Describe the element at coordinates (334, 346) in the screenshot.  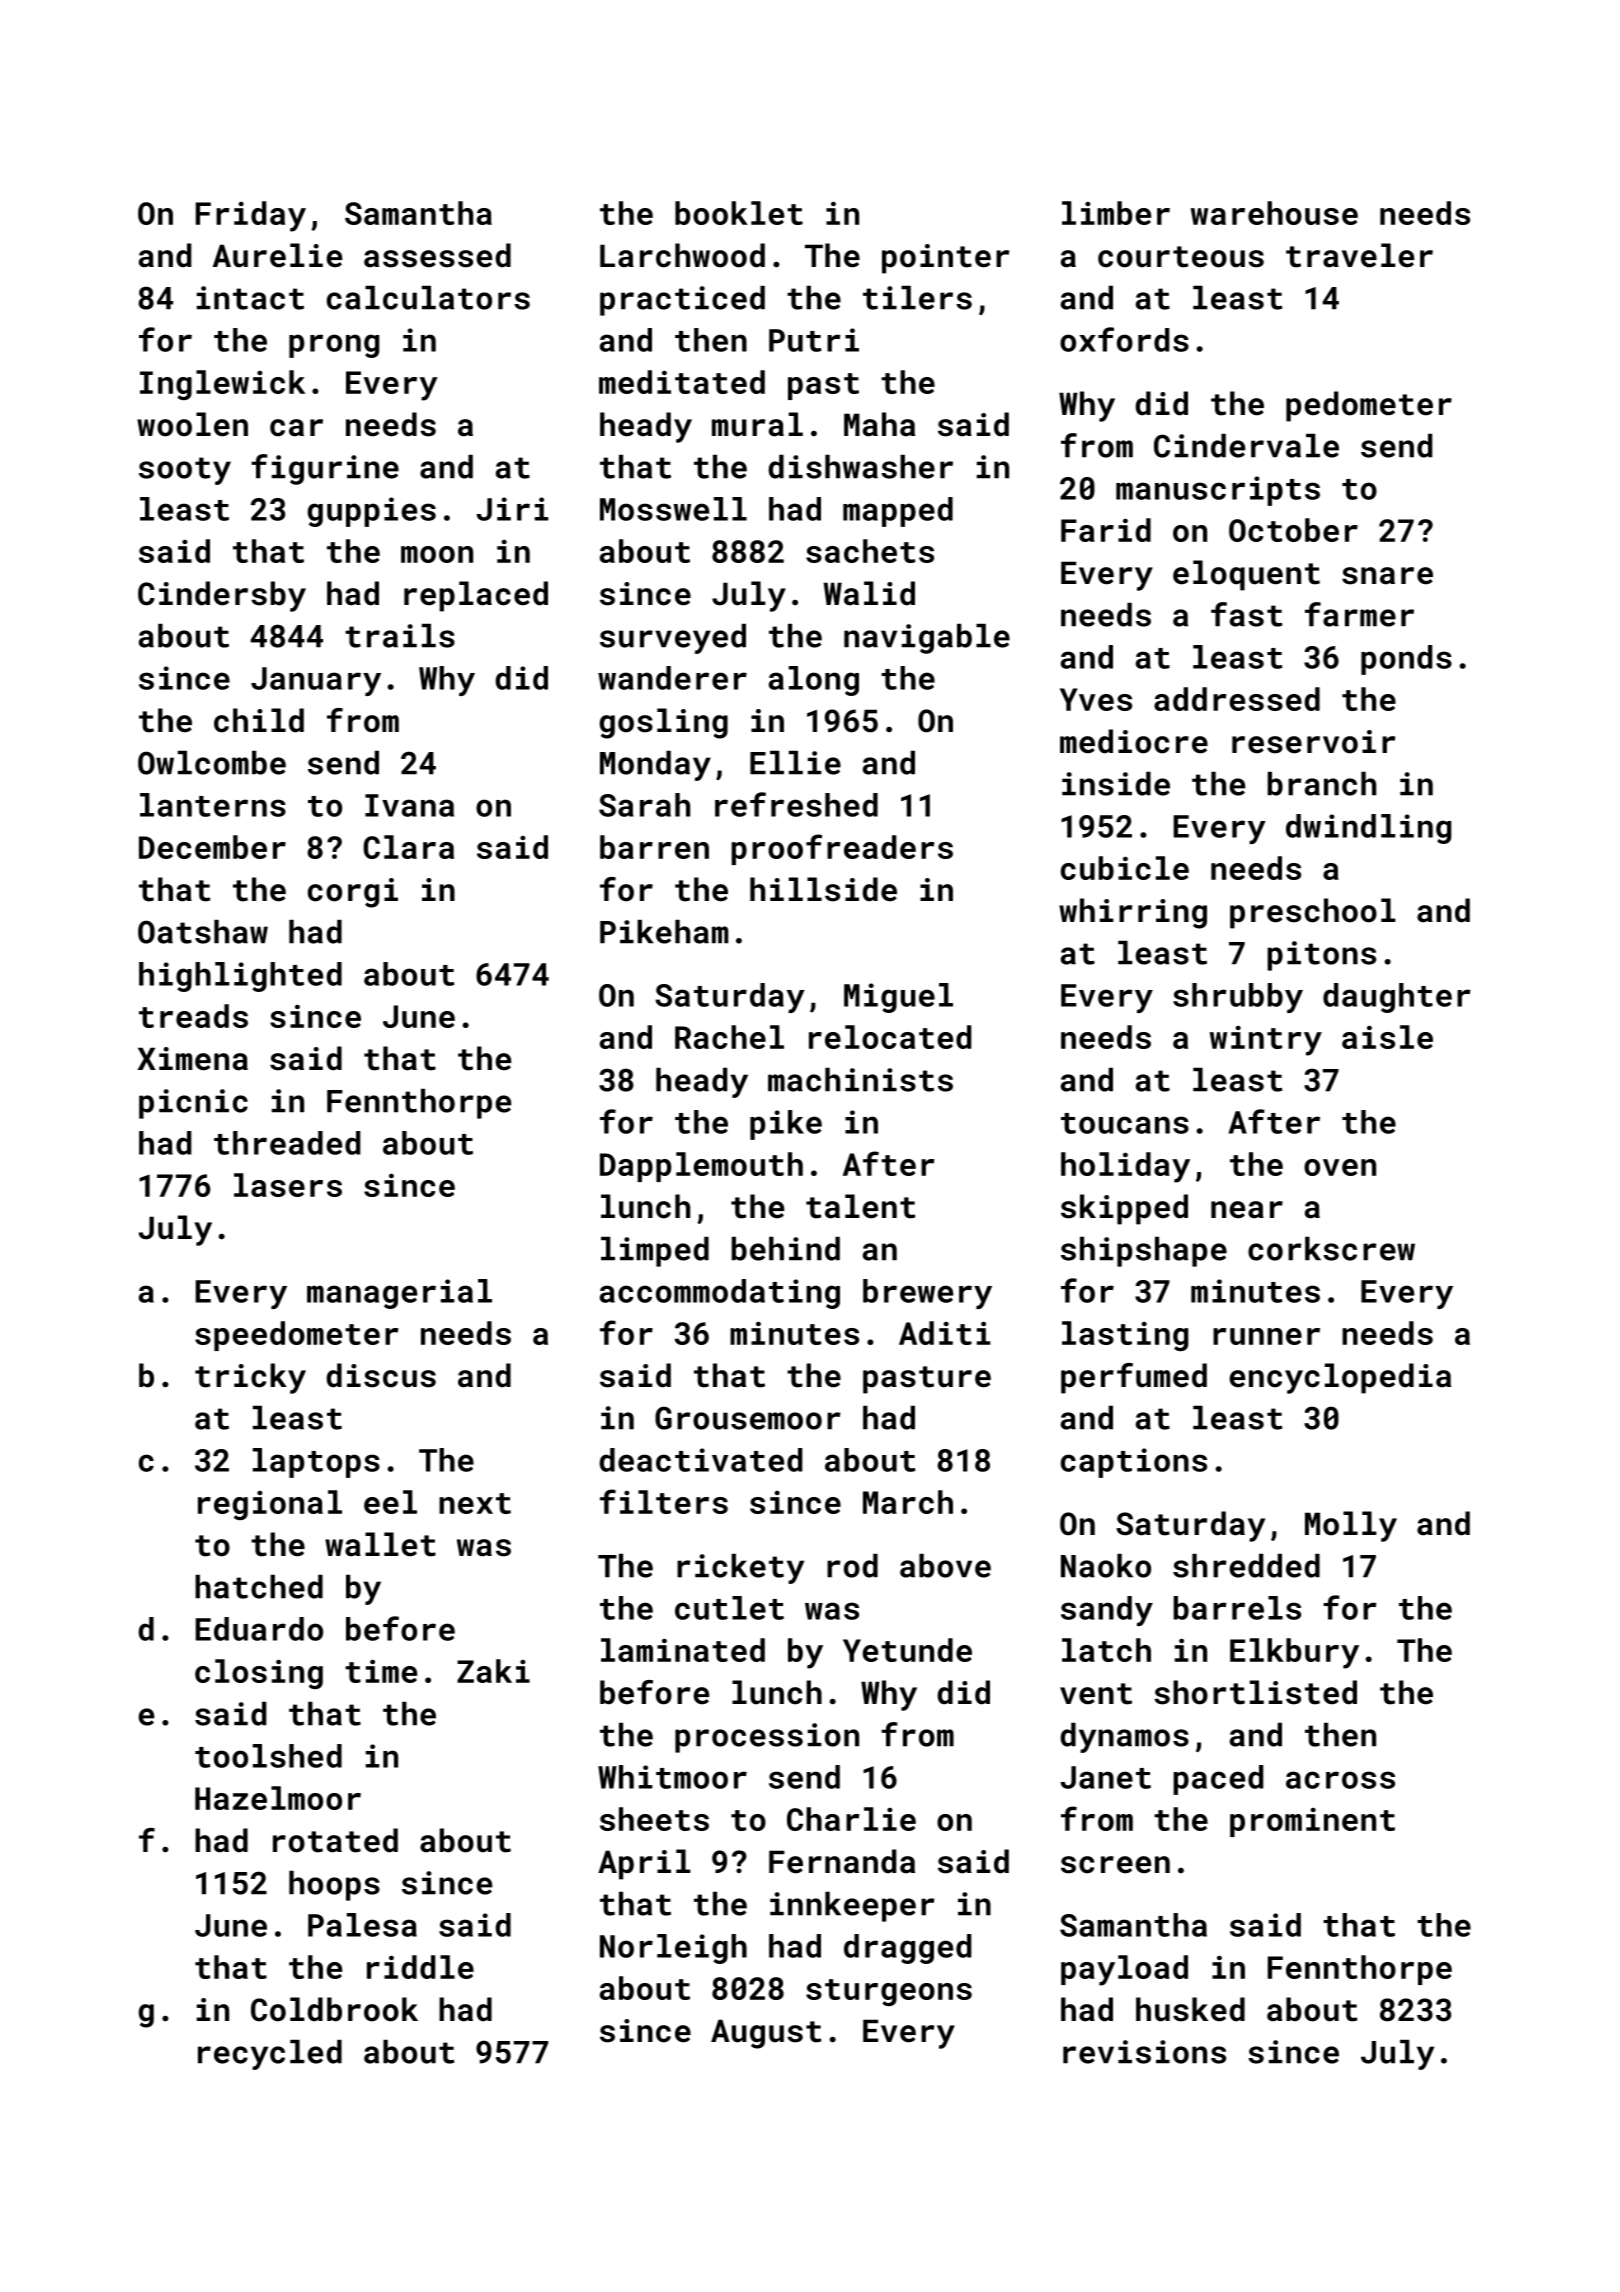
I see `prong` at that location.
